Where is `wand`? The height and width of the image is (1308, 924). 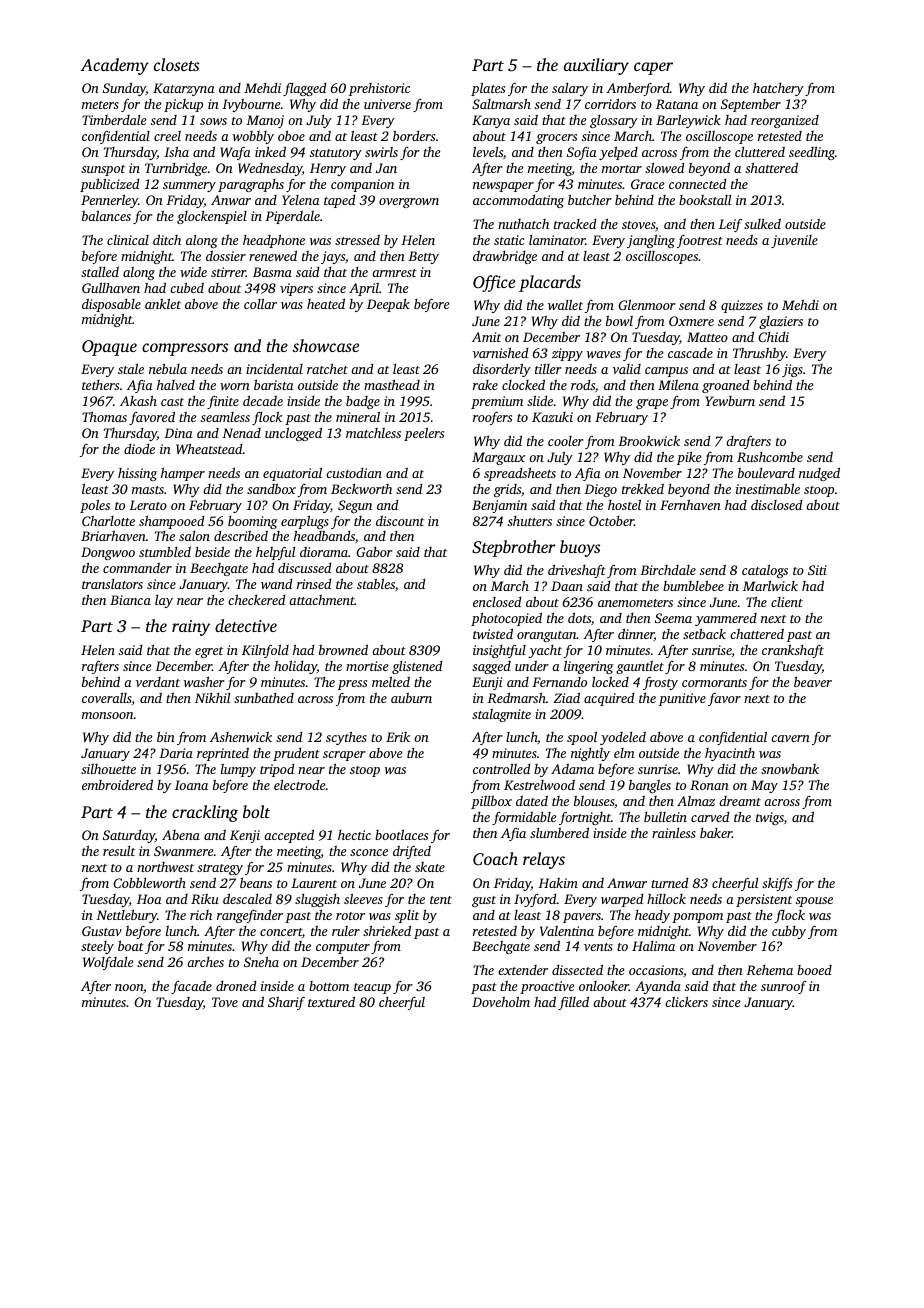 wand is located at coordinates (276, 584).
